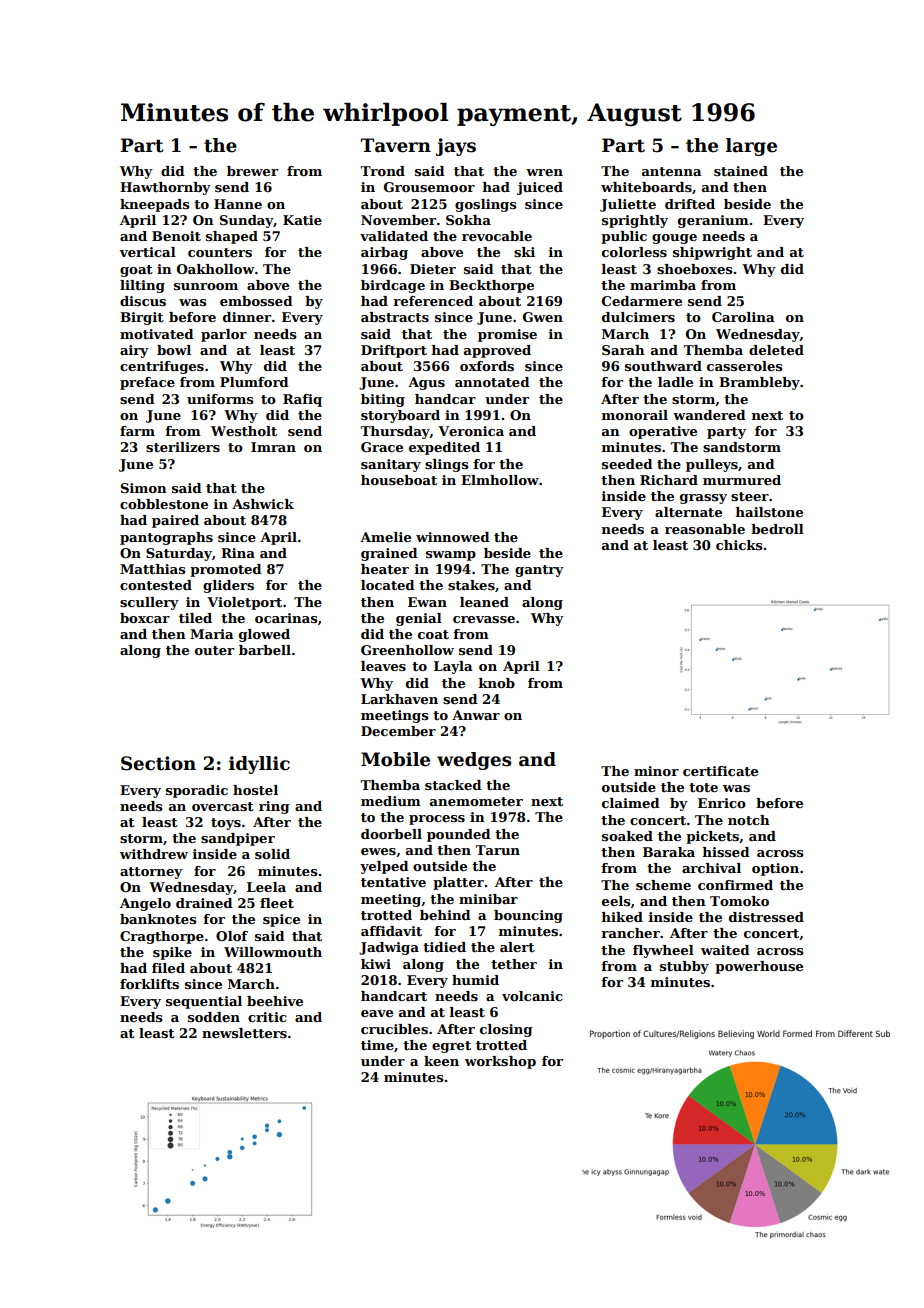 The image size is (924, 1308). Describe the element at coordinates (532, 996) in the screenshot. I see `volcanic` at that location.
